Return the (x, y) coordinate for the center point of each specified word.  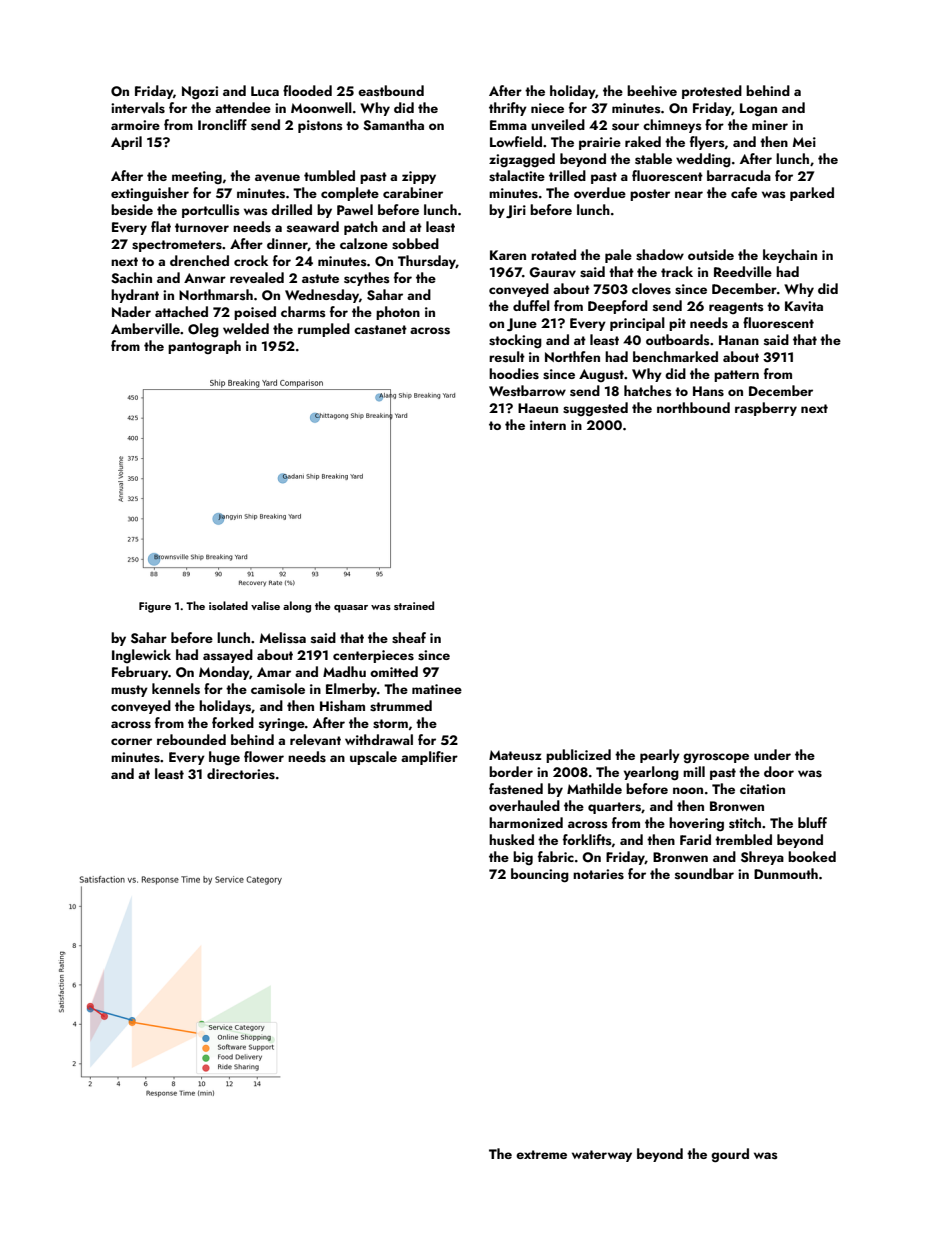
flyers (707, 143)
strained (414, 605)
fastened (516, 789)
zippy (419, 177)
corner (131, 741)
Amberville (145, 328)
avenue (277, 178)
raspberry (766, 409)
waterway (602, 1156)
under (772, 754)
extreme (541, 1154)
